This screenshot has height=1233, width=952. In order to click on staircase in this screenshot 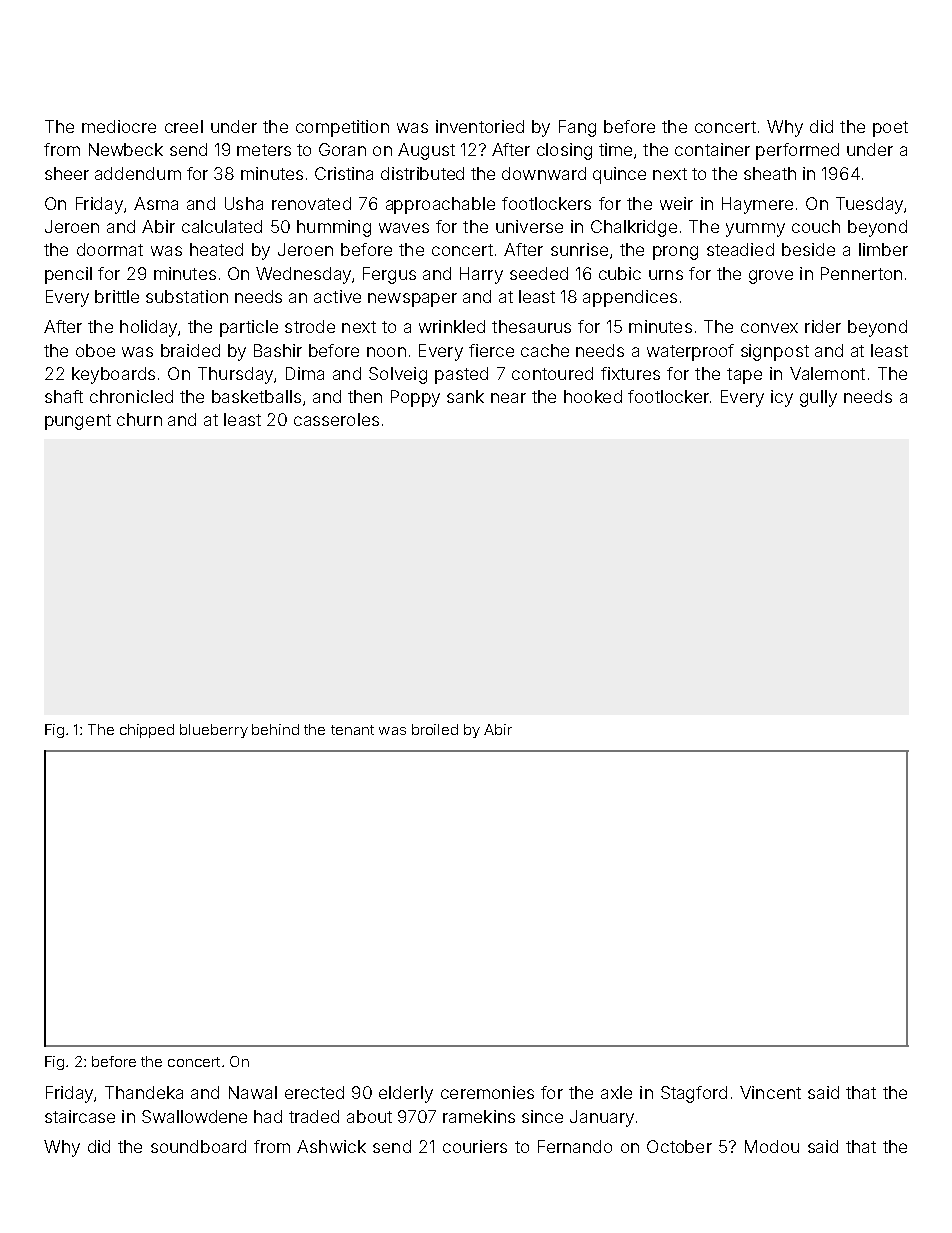, I will do `click(80, 1116)`.
